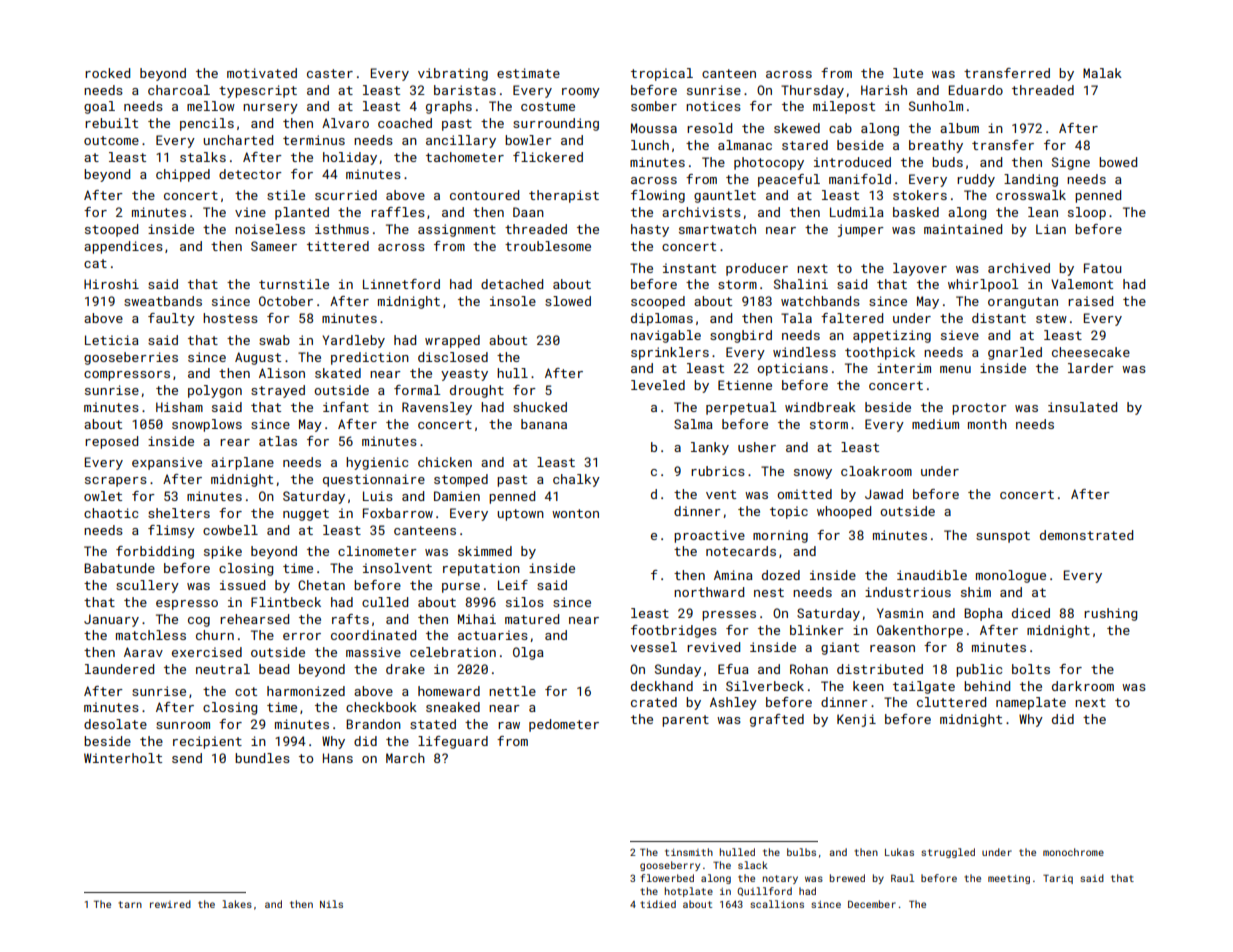 This screenshot has height=952, width=1233. What do you see at coordinates (452, 341) in the screenshot?
I see `wrapped` at bounding box center [452, 341].
